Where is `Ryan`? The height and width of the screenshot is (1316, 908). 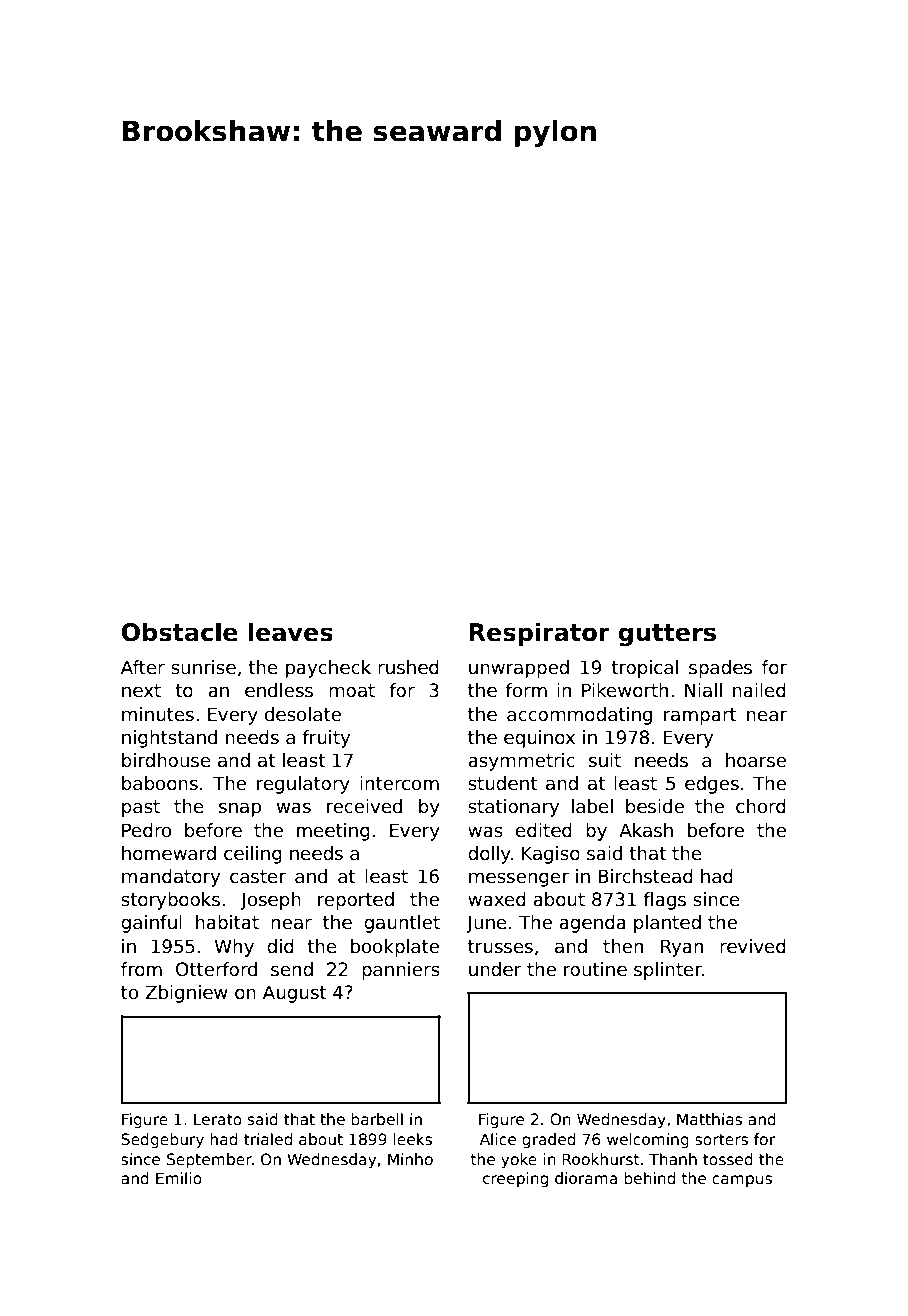 Ryan is located at coordinates (682, 948).
